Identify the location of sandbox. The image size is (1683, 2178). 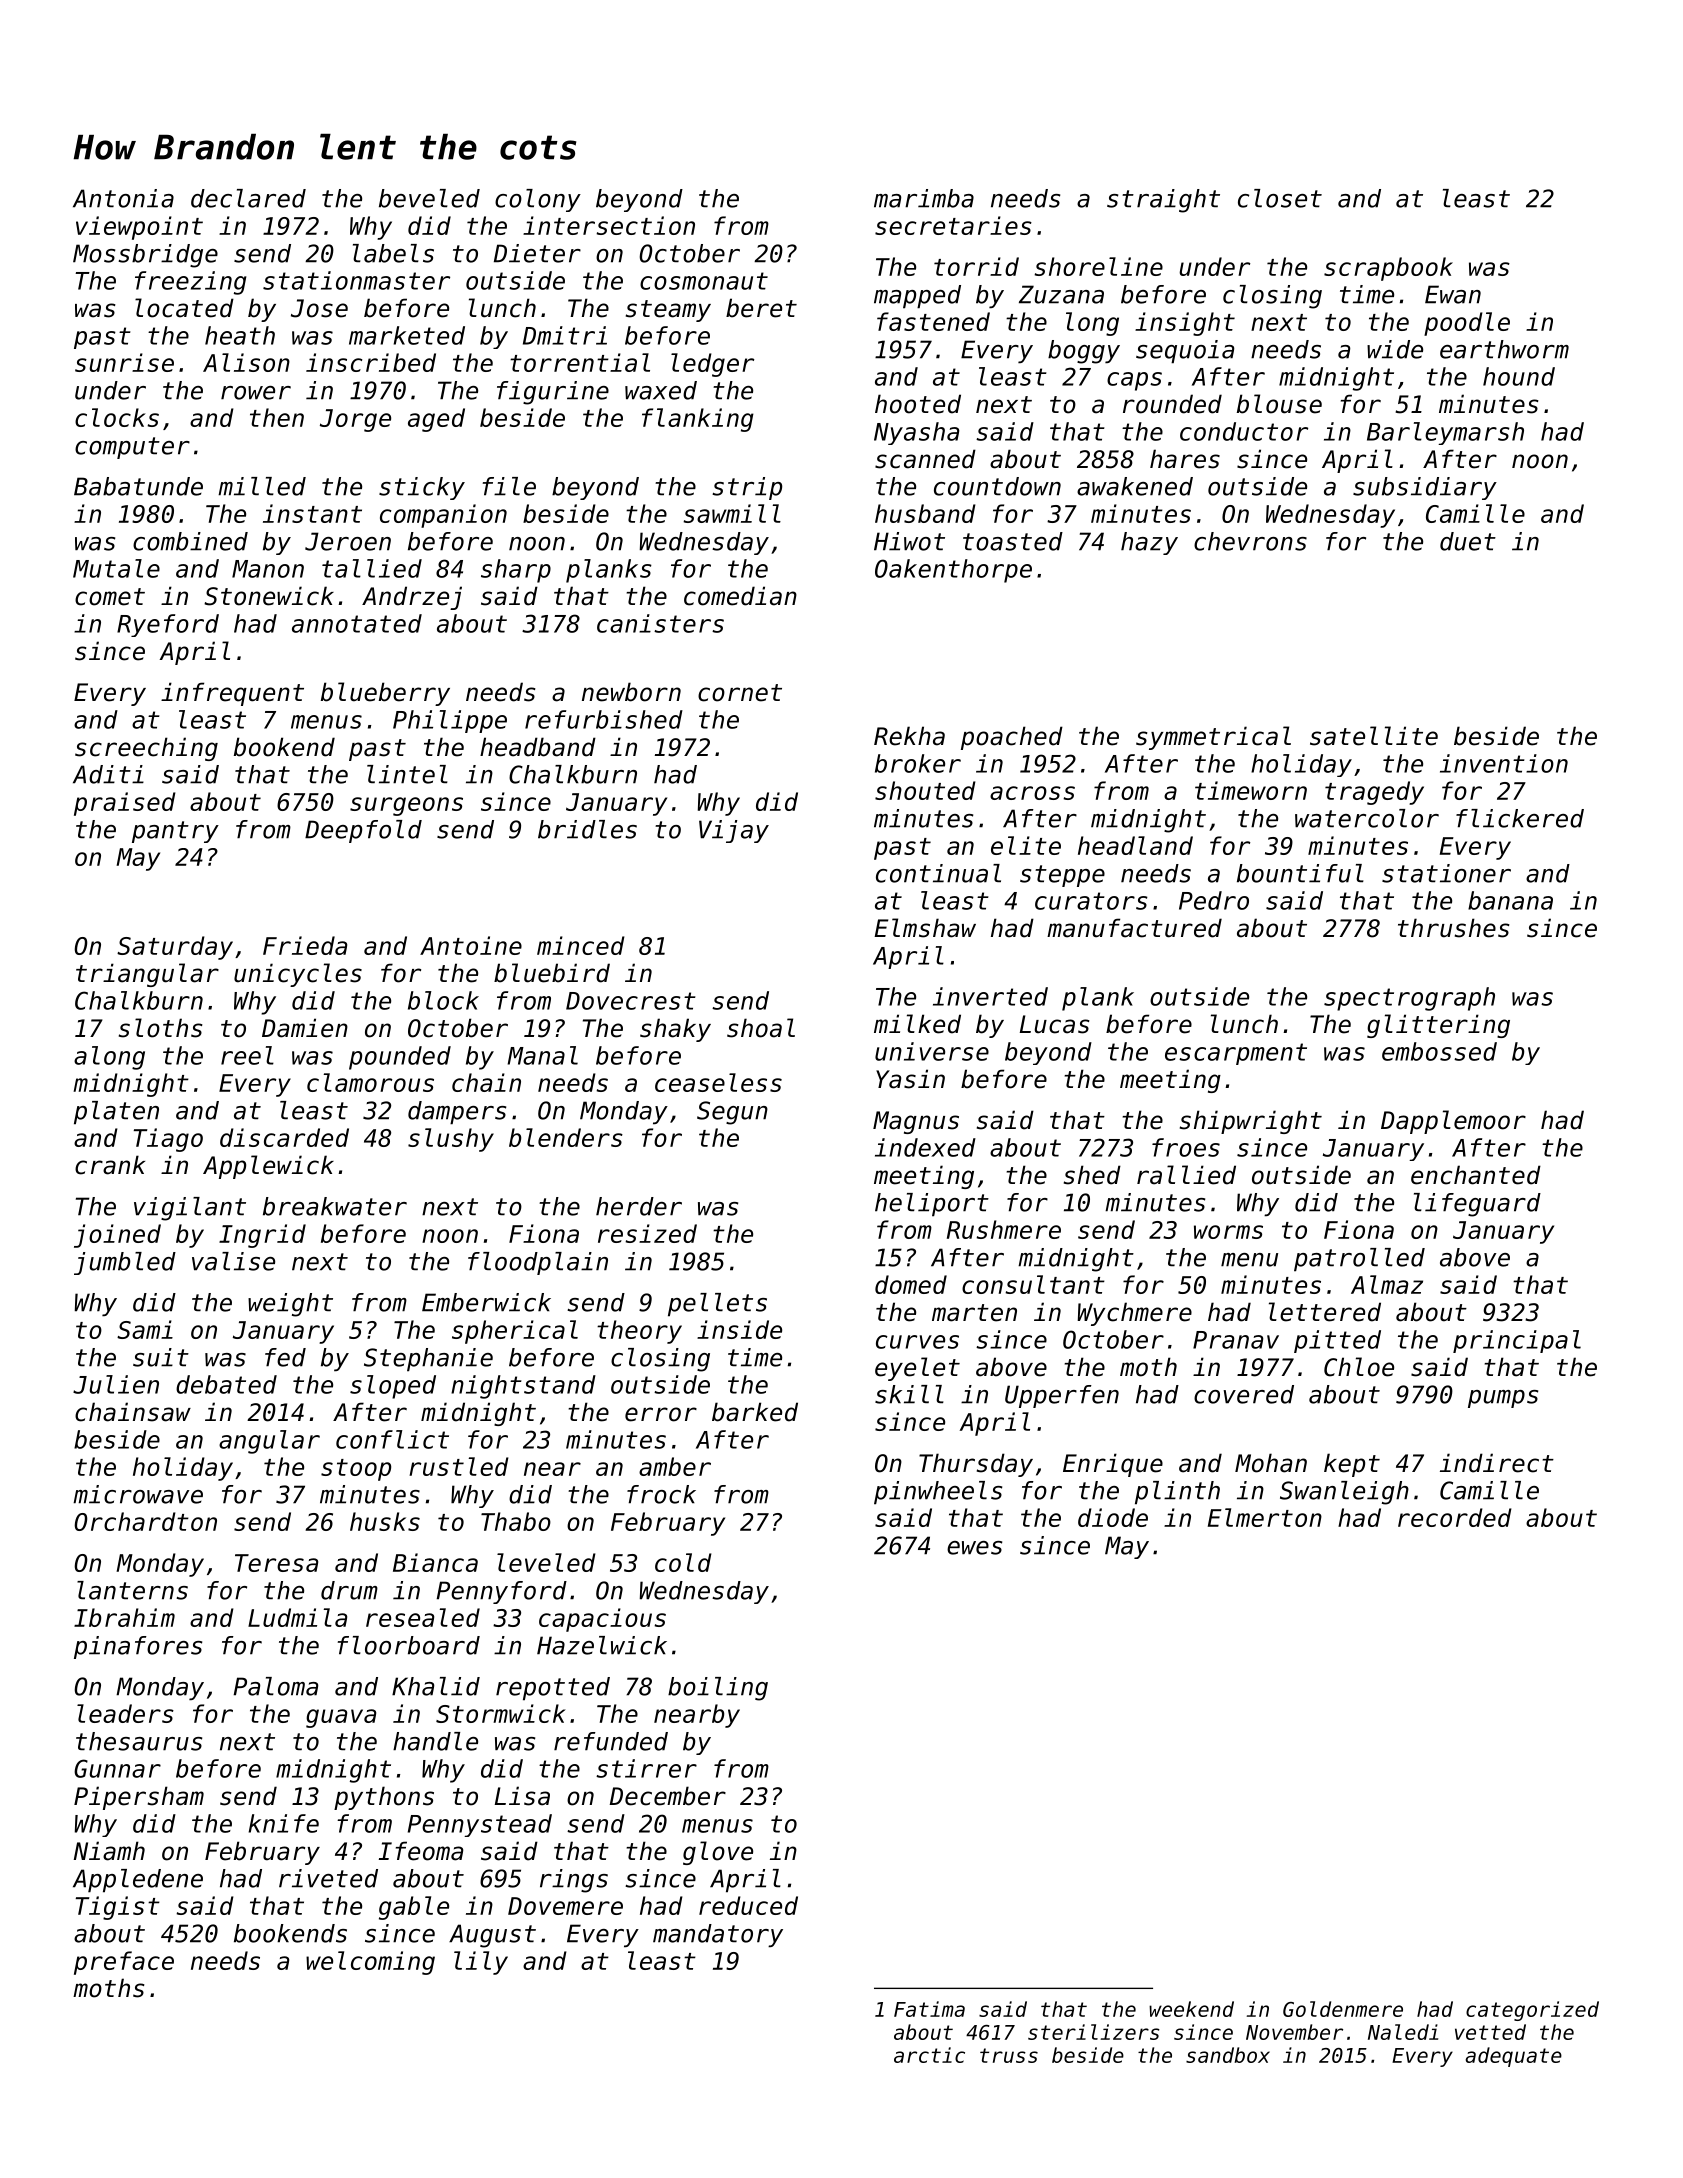
(1228, 2055).
